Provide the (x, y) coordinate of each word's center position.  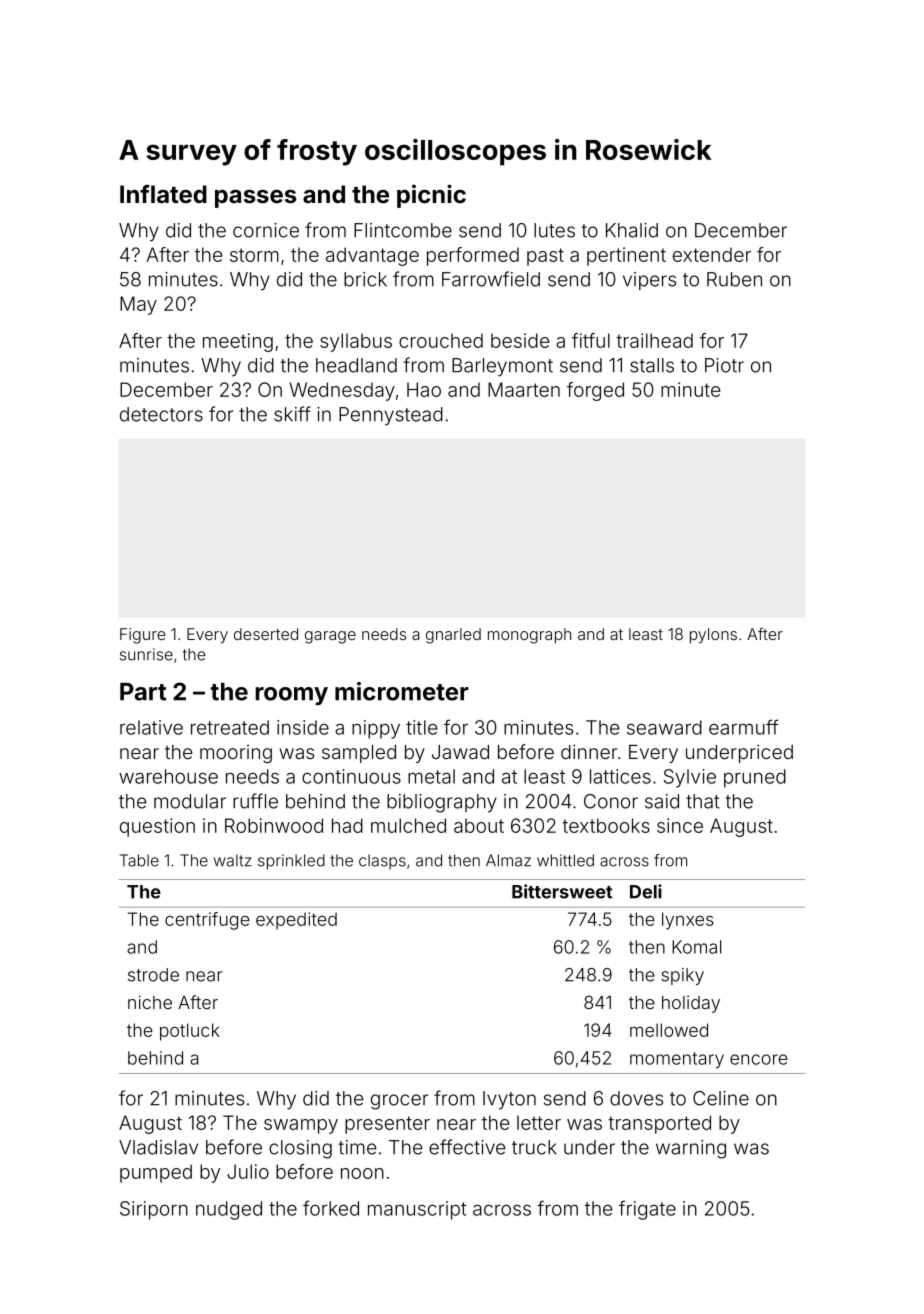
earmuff (743, 727)
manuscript (417, 1210)
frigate (647, 1210)
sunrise (146, 654)
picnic (431, 196)
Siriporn (154, 1210)
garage (330, 637)
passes (255, 199)
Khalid (632, 230)
